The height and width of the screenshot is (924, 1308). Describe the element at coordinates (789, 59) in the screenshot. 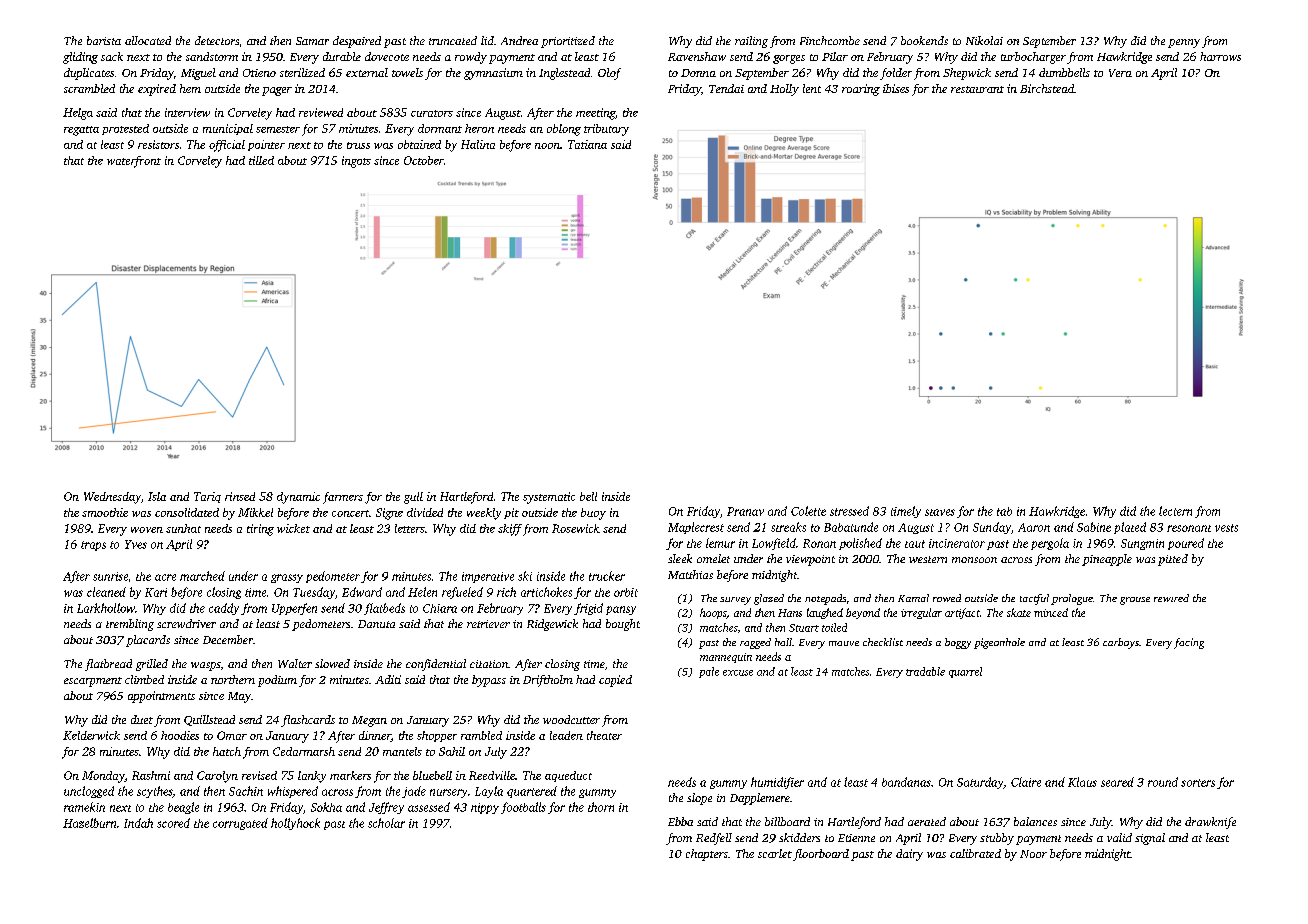

I see `gorges` at that location.
